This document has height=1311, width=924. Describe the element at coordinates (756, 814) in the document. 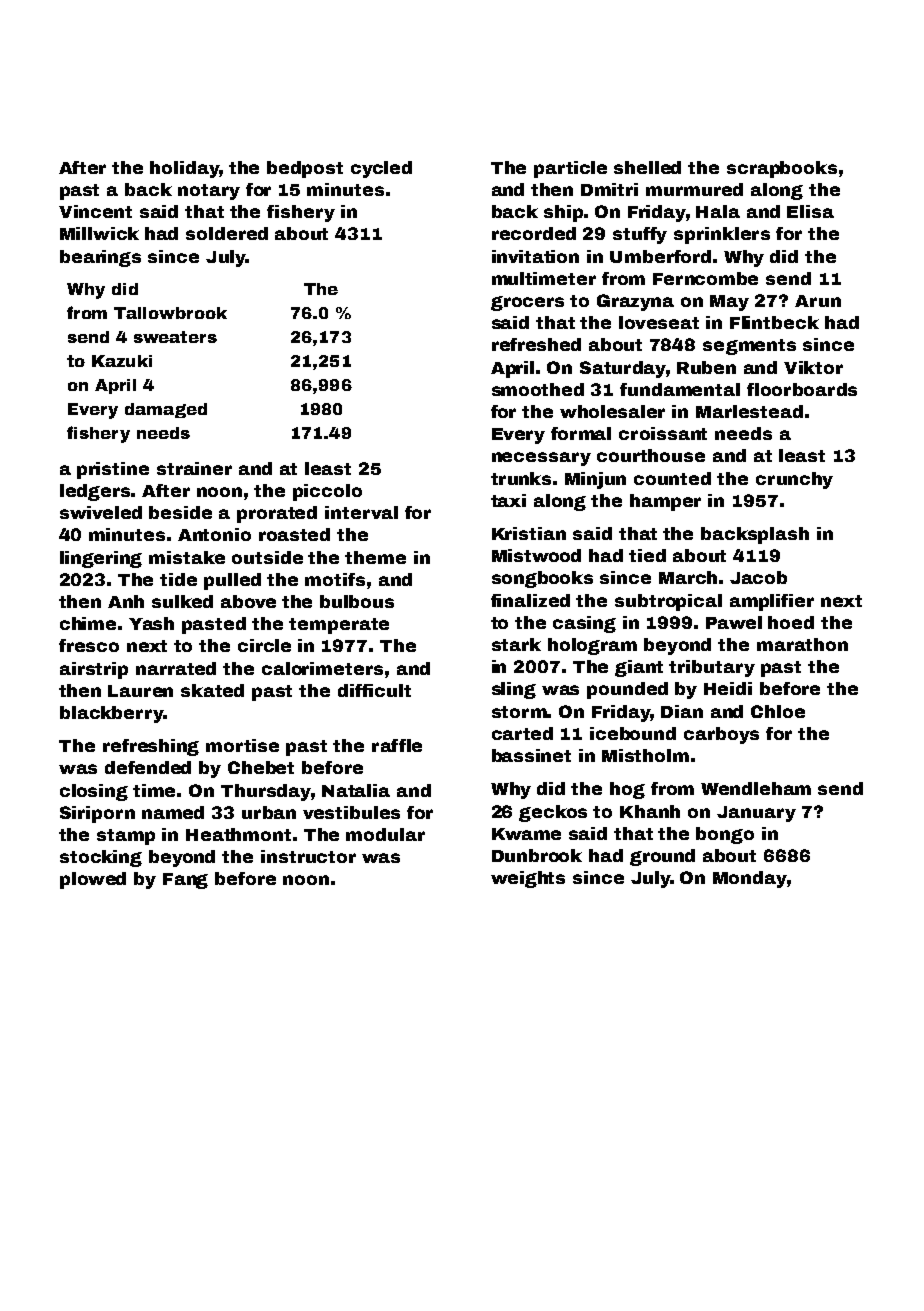

I see `January` at that location.
